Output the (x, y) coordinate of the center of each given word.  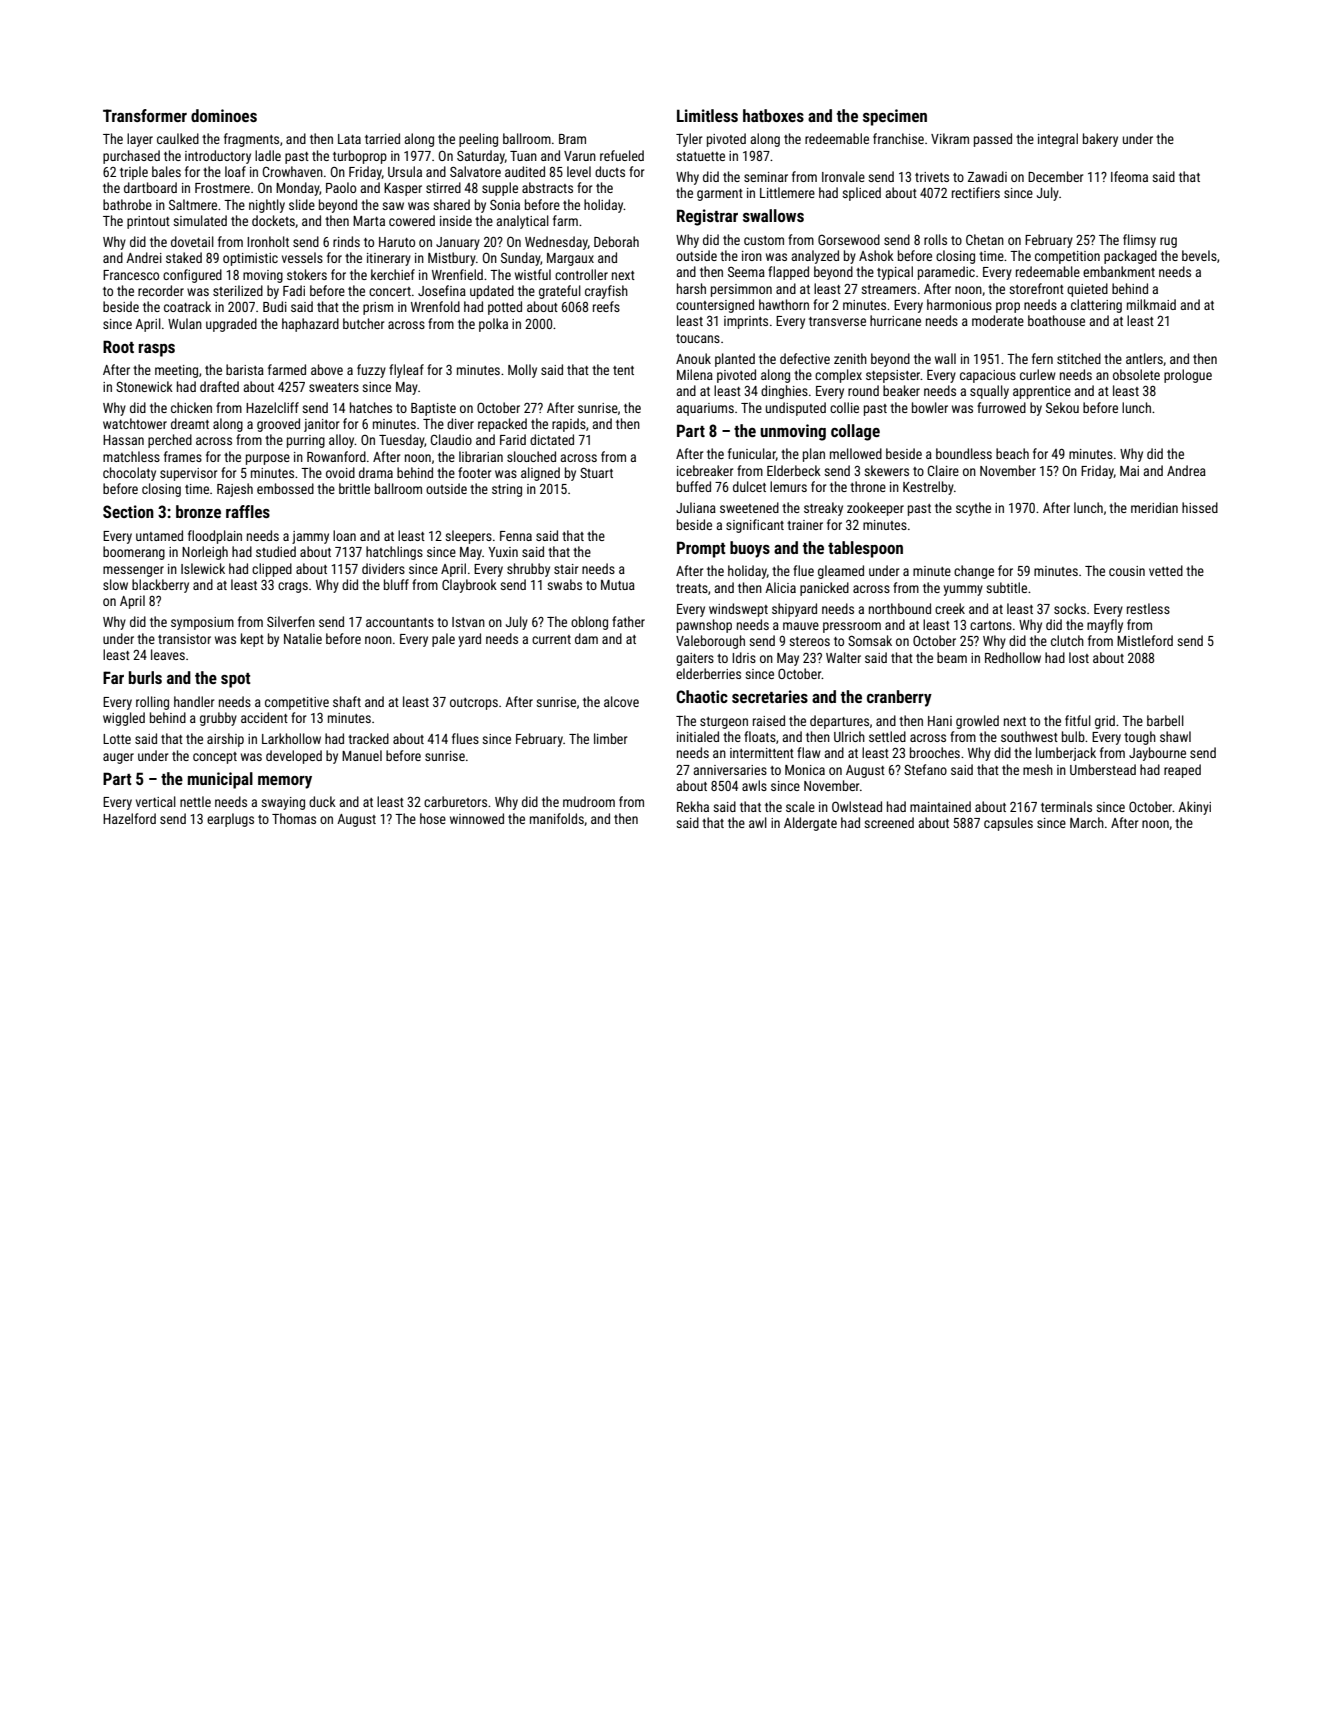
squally (989, 392)
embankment (1119, 271)
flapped (788, 273)
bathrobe (127, 204)
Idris (744, 657)
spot (236, 680)
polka (493, 325)
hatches (371, 407)
